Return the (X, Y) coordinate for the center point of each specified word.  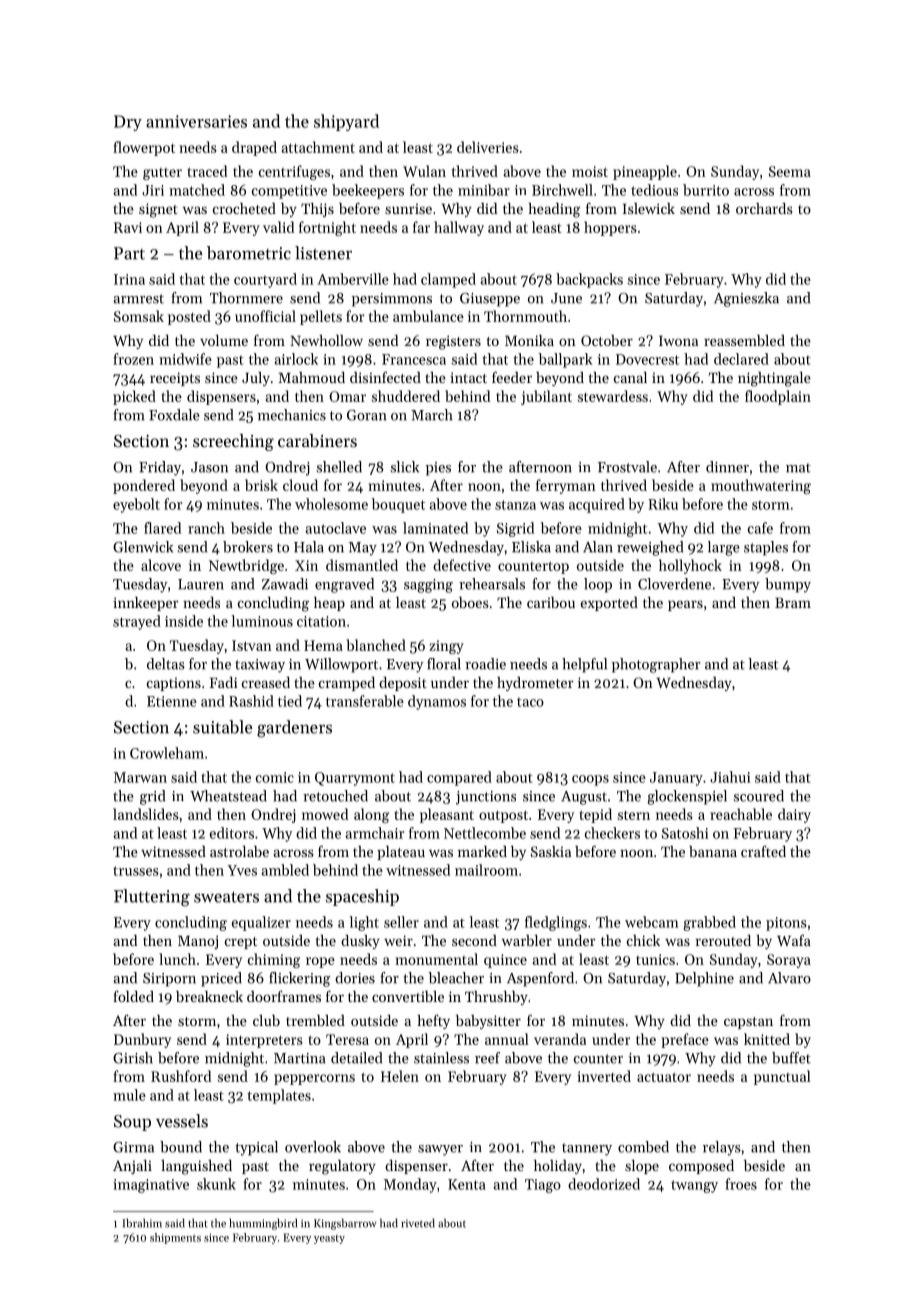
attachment (318, 147)
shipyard (346, 122)
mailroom (486, 870)
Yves (242, 870)
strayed (137, 622)
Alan (598, 547)
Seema (790, 171)
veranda (560, 1039)
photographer (656, 665)
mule (129, 1095)
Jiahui (730, 777)
